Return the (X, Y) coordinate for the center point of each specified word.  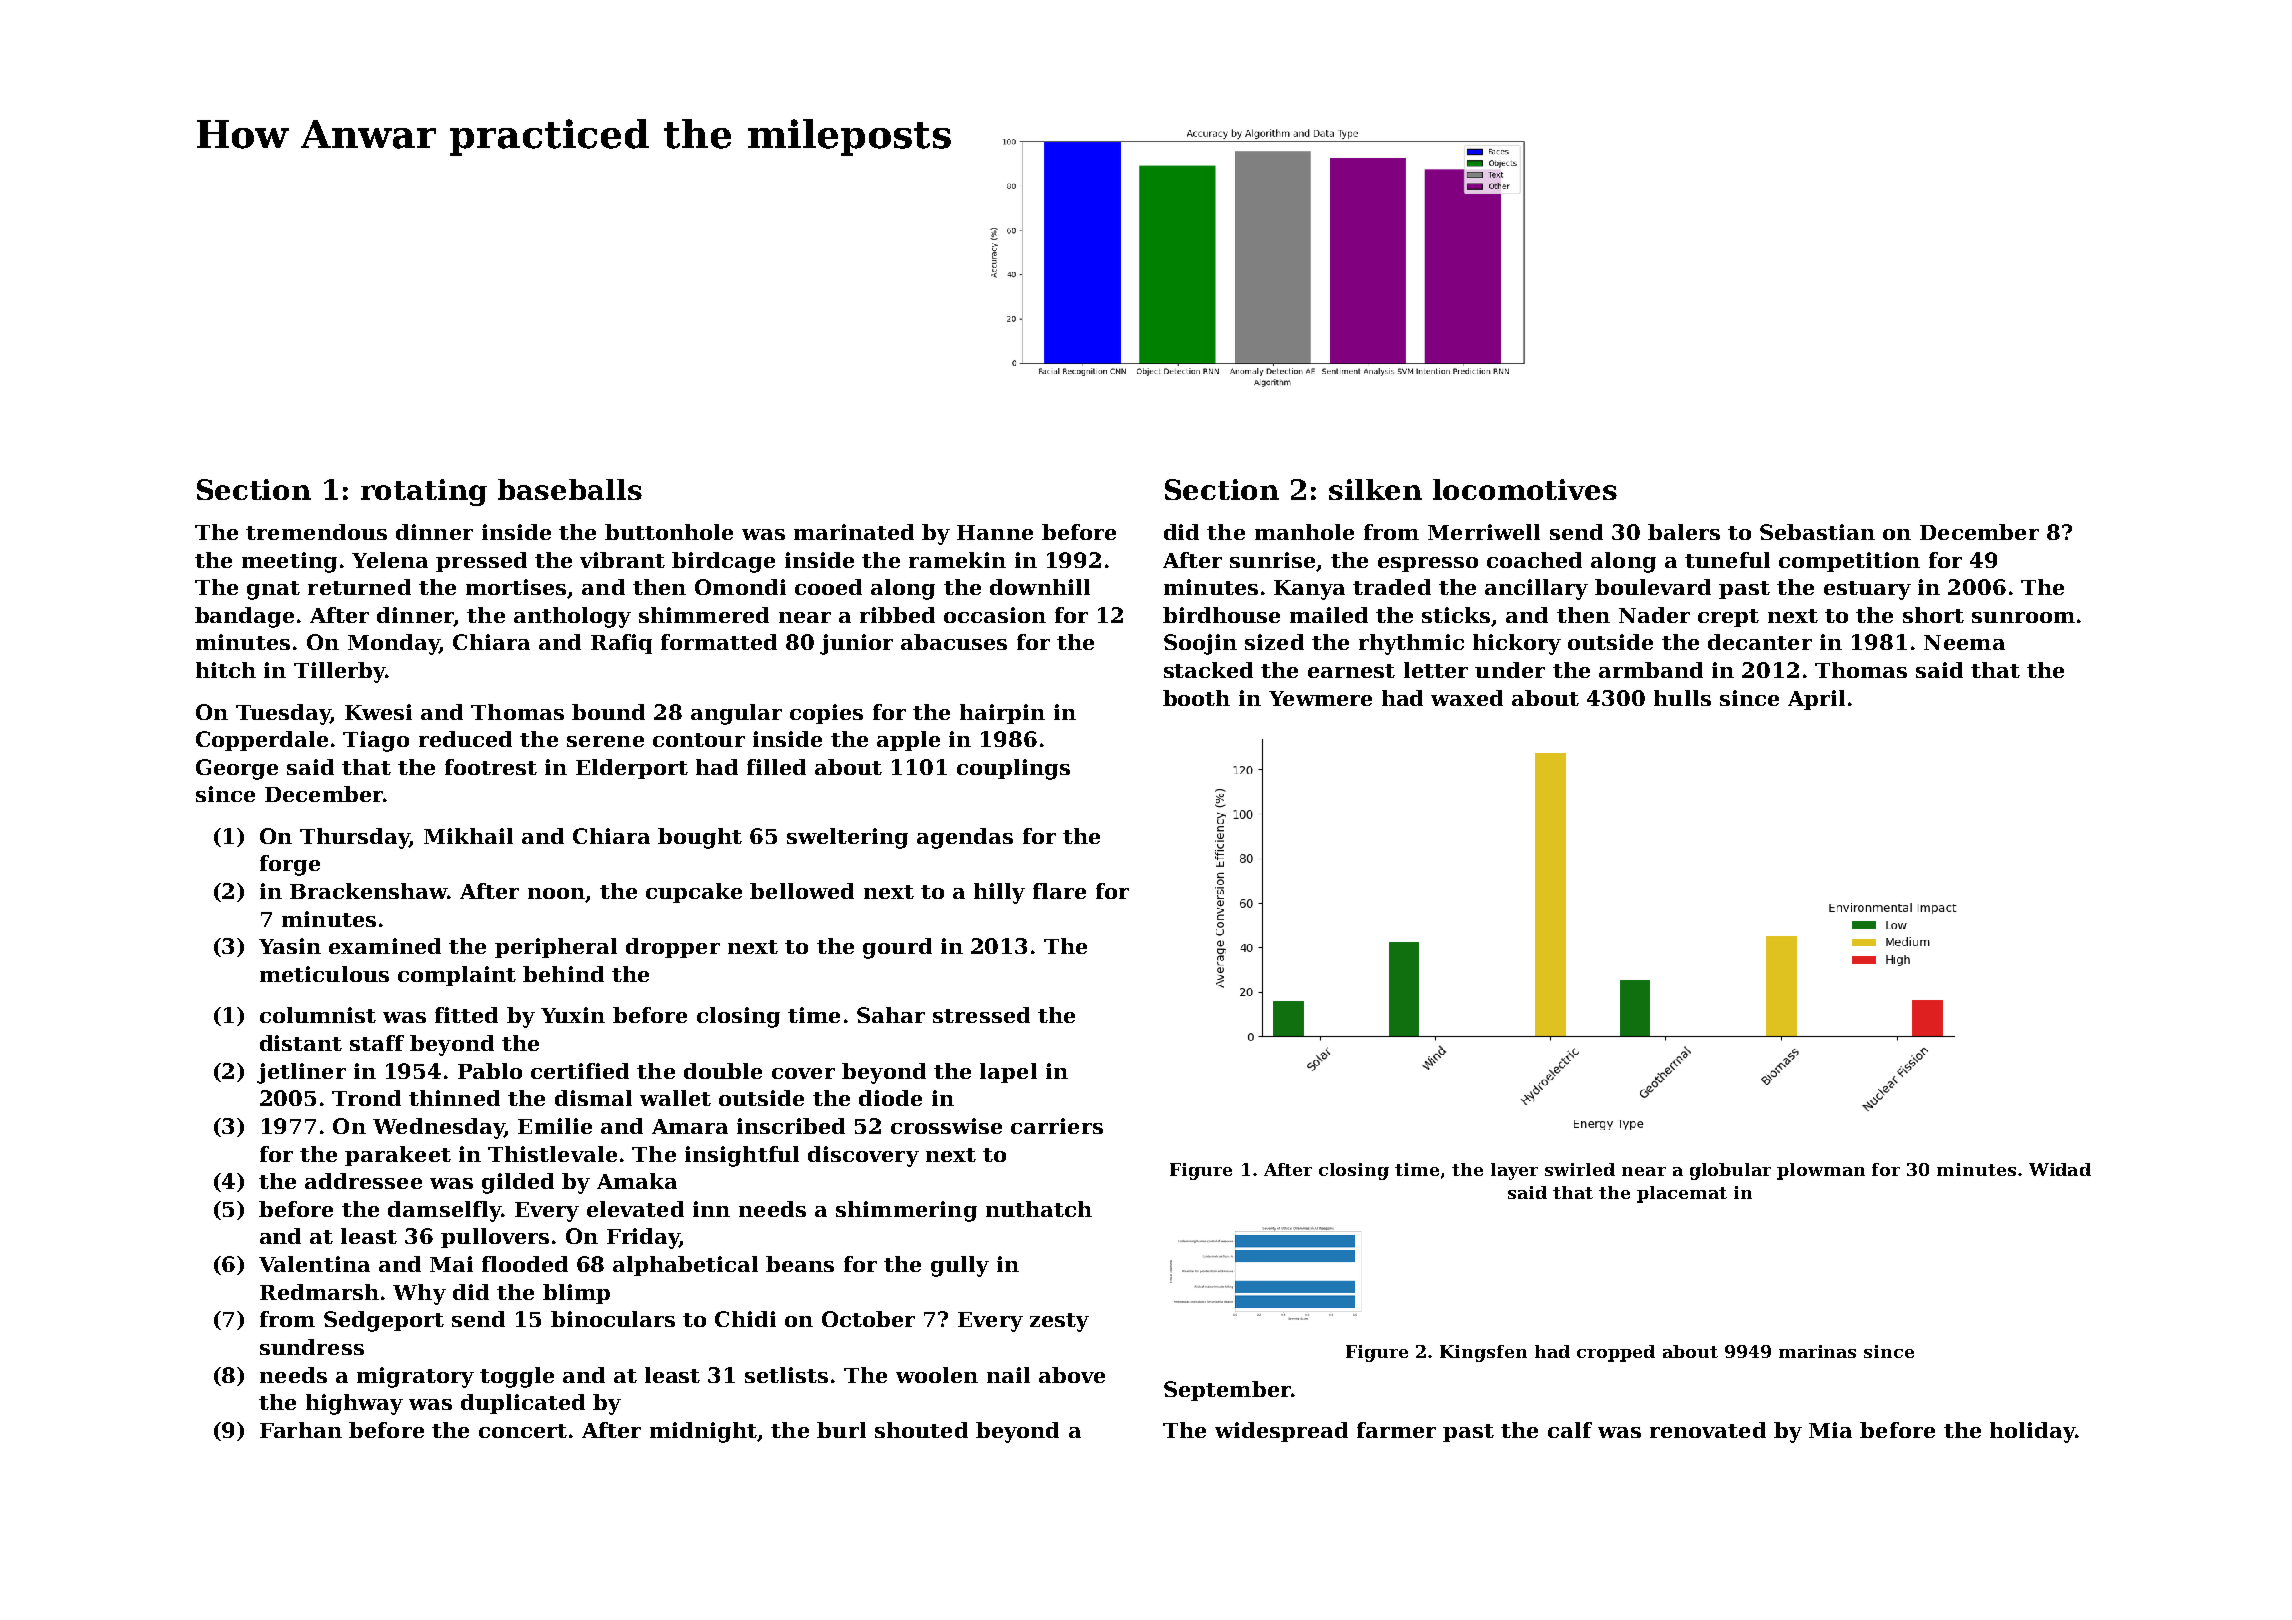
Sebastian (1817, 532)
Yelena (390, 560)
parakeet (398, 1156)
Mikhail (468, 836)
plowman (1821, 1171)
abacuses (954, 642)
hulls (1682, 698)
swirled (1580, 1169)
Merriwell (1484, 532)
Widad (2060, 1169)
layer (1514, 1171)
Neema (1964, 642)
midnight (703, 1432)
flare (1059, 891)
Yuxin (573, 1015)
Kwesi (378, 712)
